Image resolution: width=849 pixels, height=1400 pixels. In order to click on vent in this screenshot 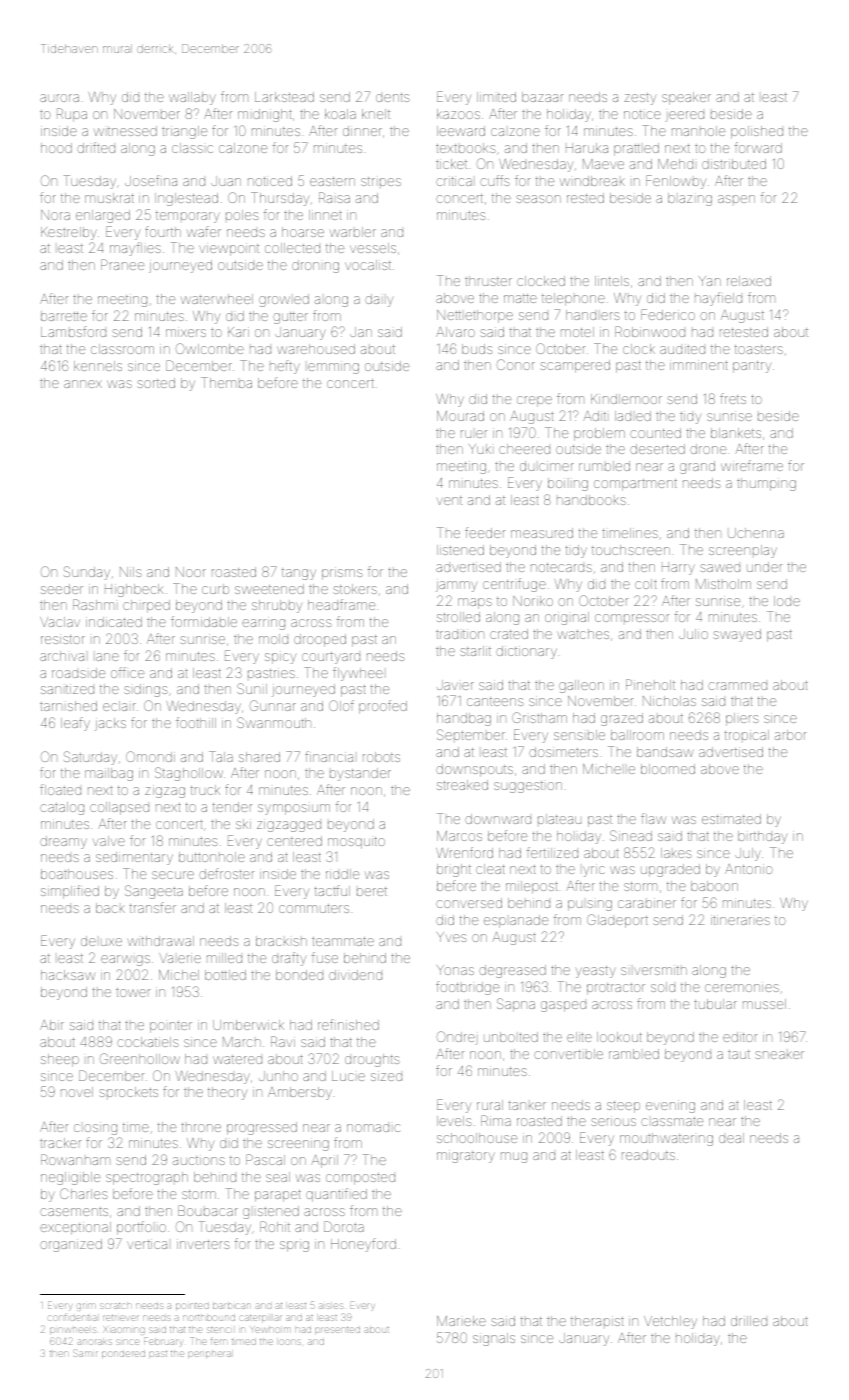, I will do `click(449, 500)`.
